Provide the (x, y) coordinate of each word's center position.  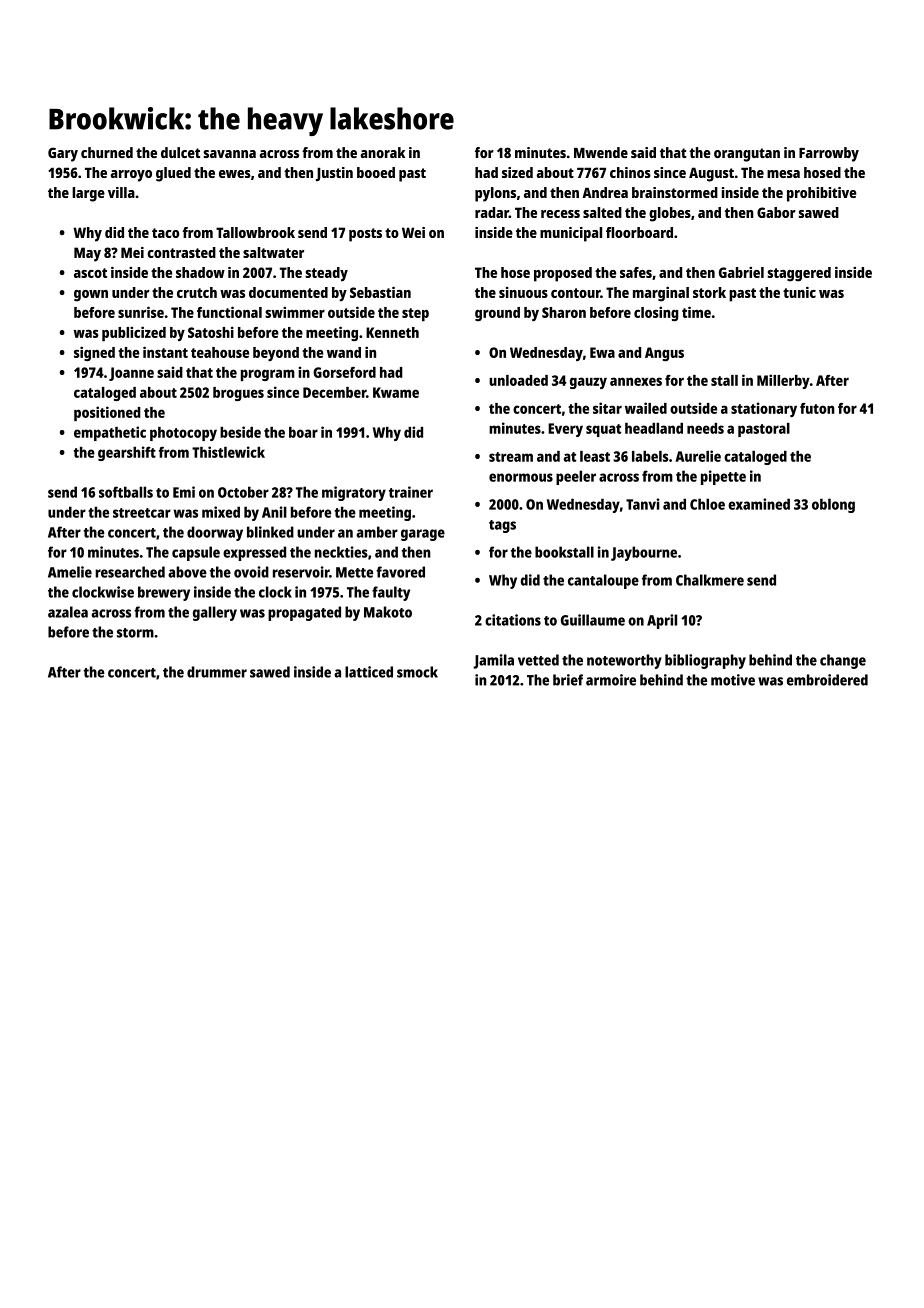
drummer (217, 672)
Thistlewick (228, 452)
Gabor (776, 212)
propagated (304, 613)
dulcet (180, 152)
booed (376, 172)
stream (511, 457)
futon (817, 408)
